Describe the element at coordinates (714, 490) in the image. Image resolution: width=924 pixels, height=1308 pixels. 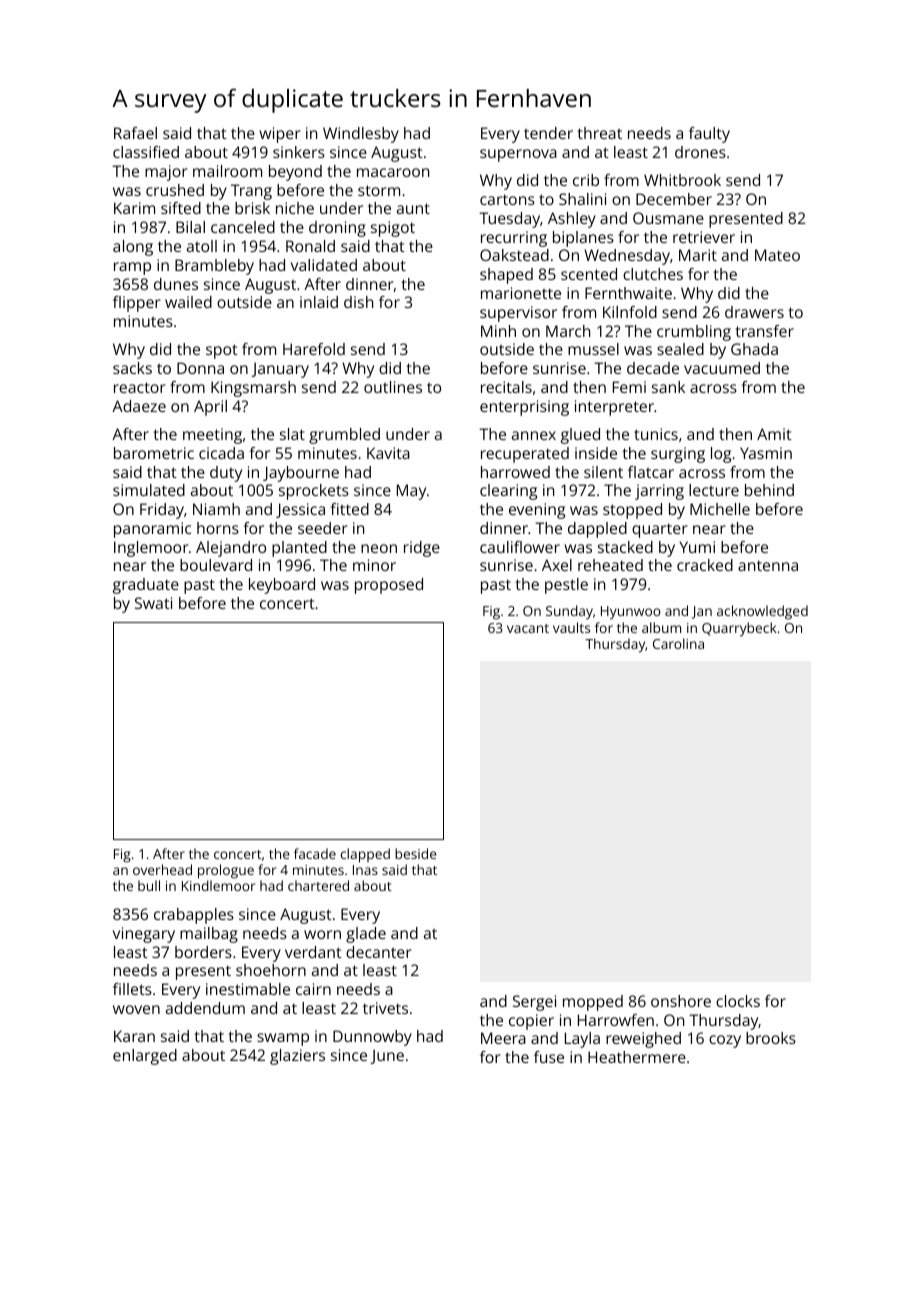
I see `lecture` at that location.
